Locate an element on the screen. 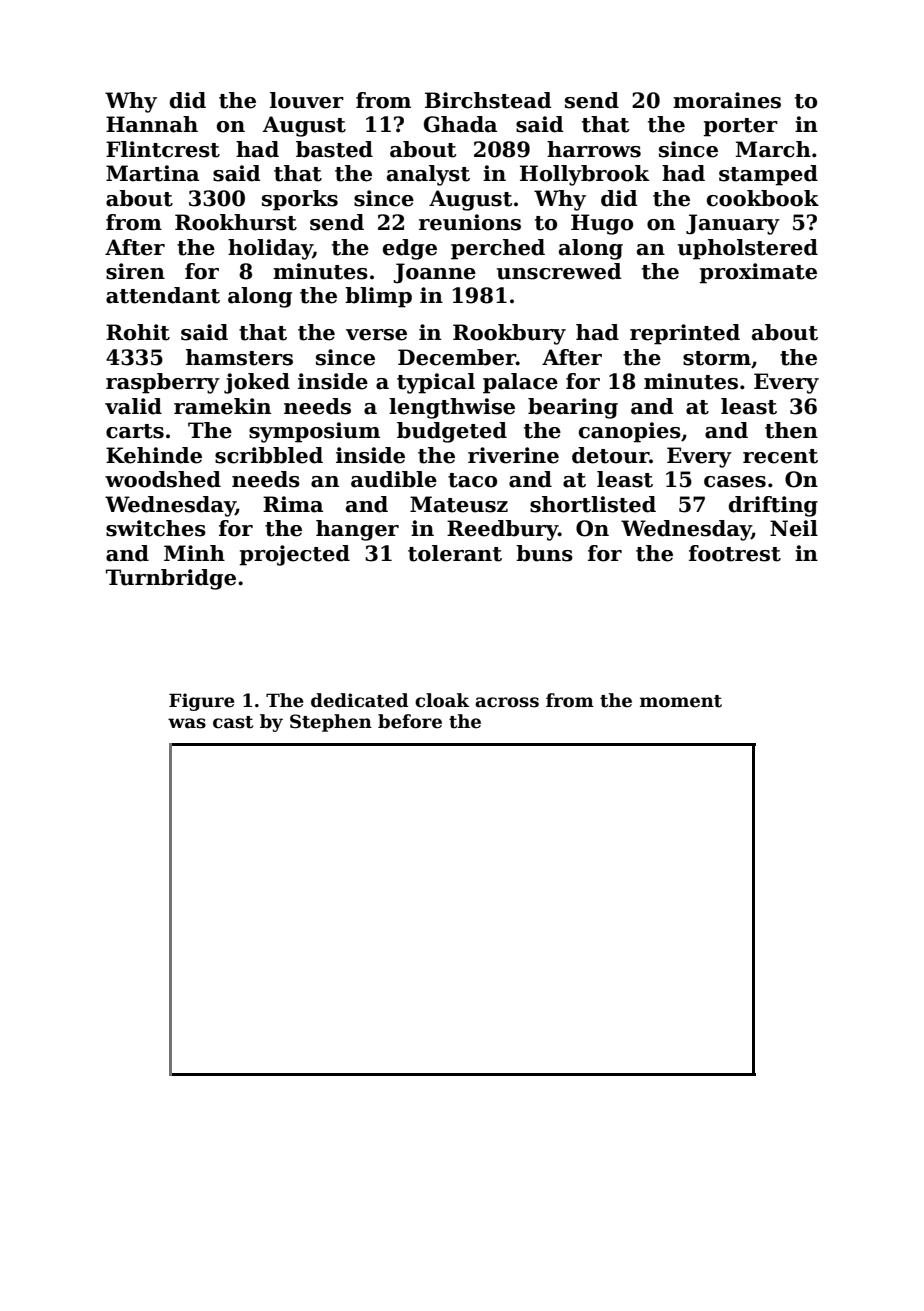  cookbook is located at coordinates (763, 198).
